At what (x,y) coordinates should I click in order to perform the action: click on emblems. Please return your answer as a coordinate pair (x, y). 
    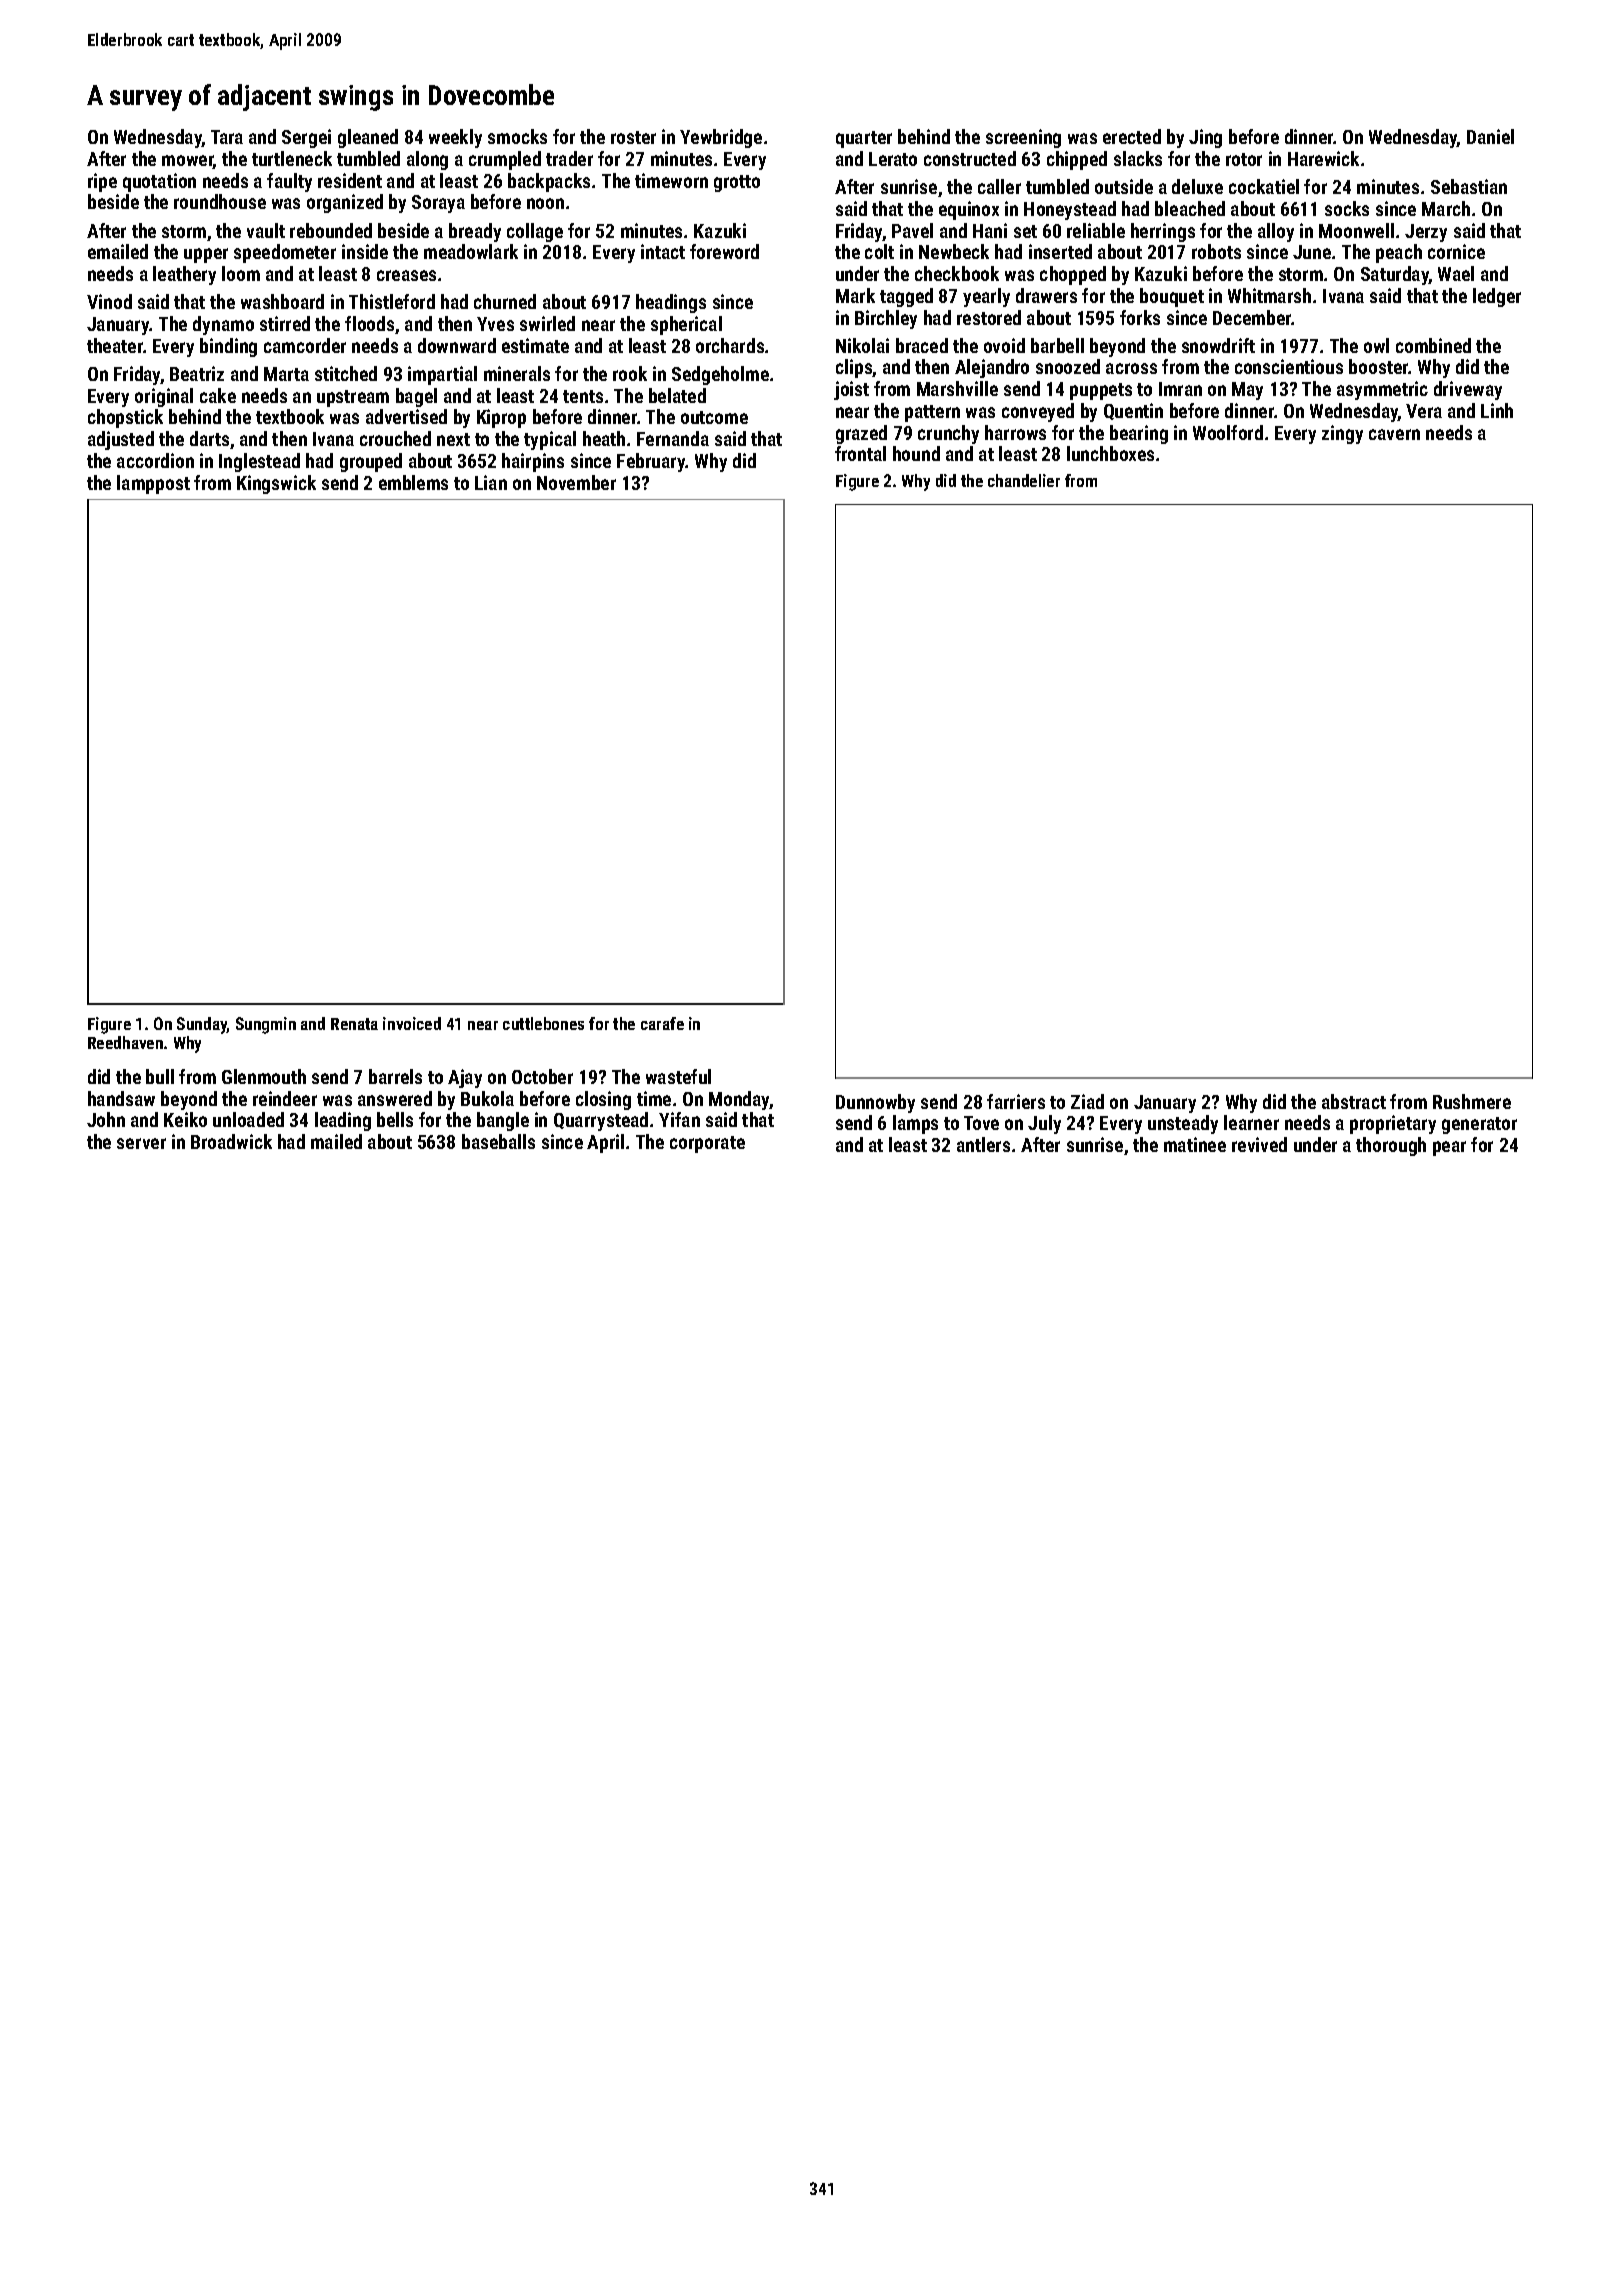
    Looking at the image, I should click on (413, 482).
